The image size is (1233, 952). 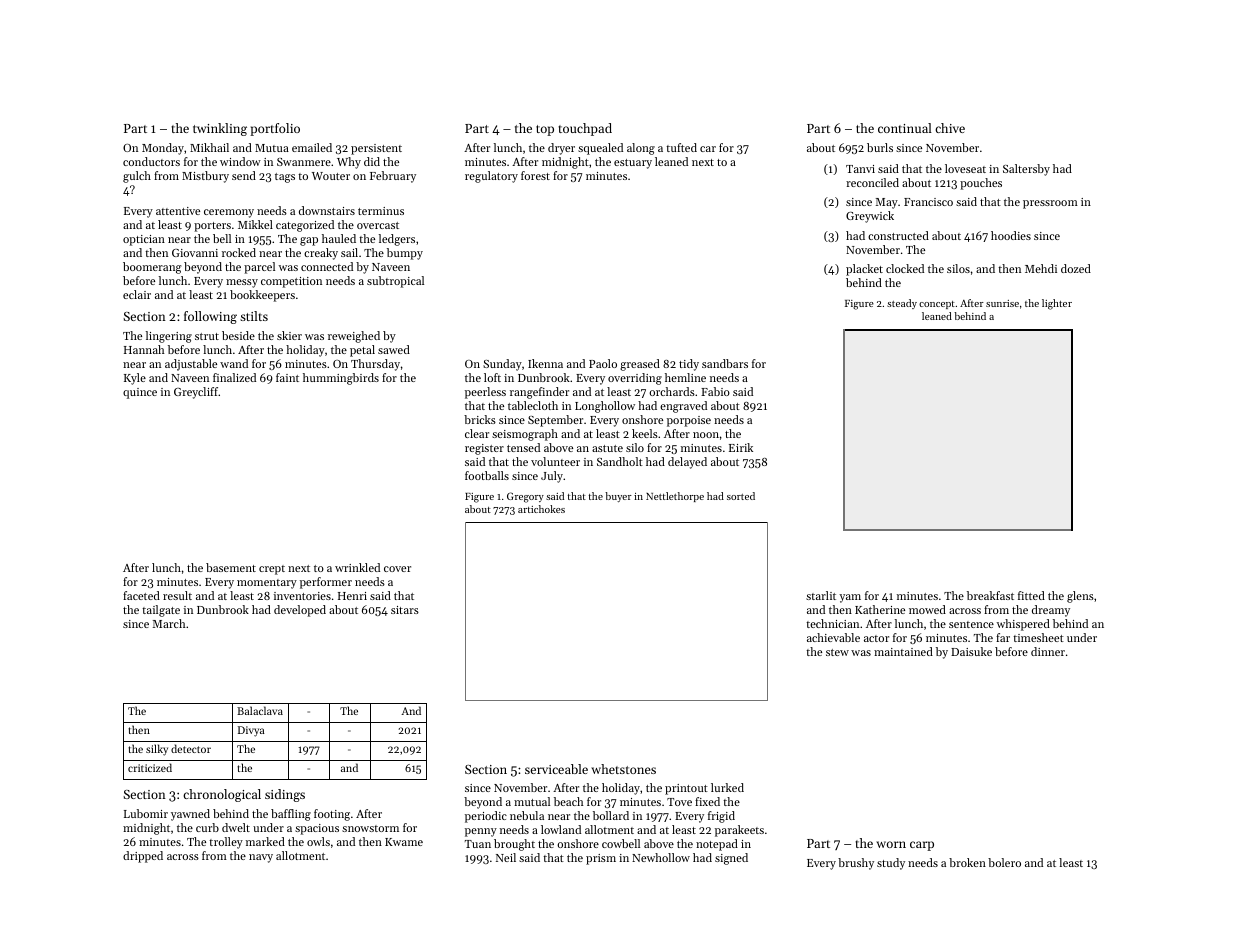 I want to click on regulatory, so click(x=491, y=177).
